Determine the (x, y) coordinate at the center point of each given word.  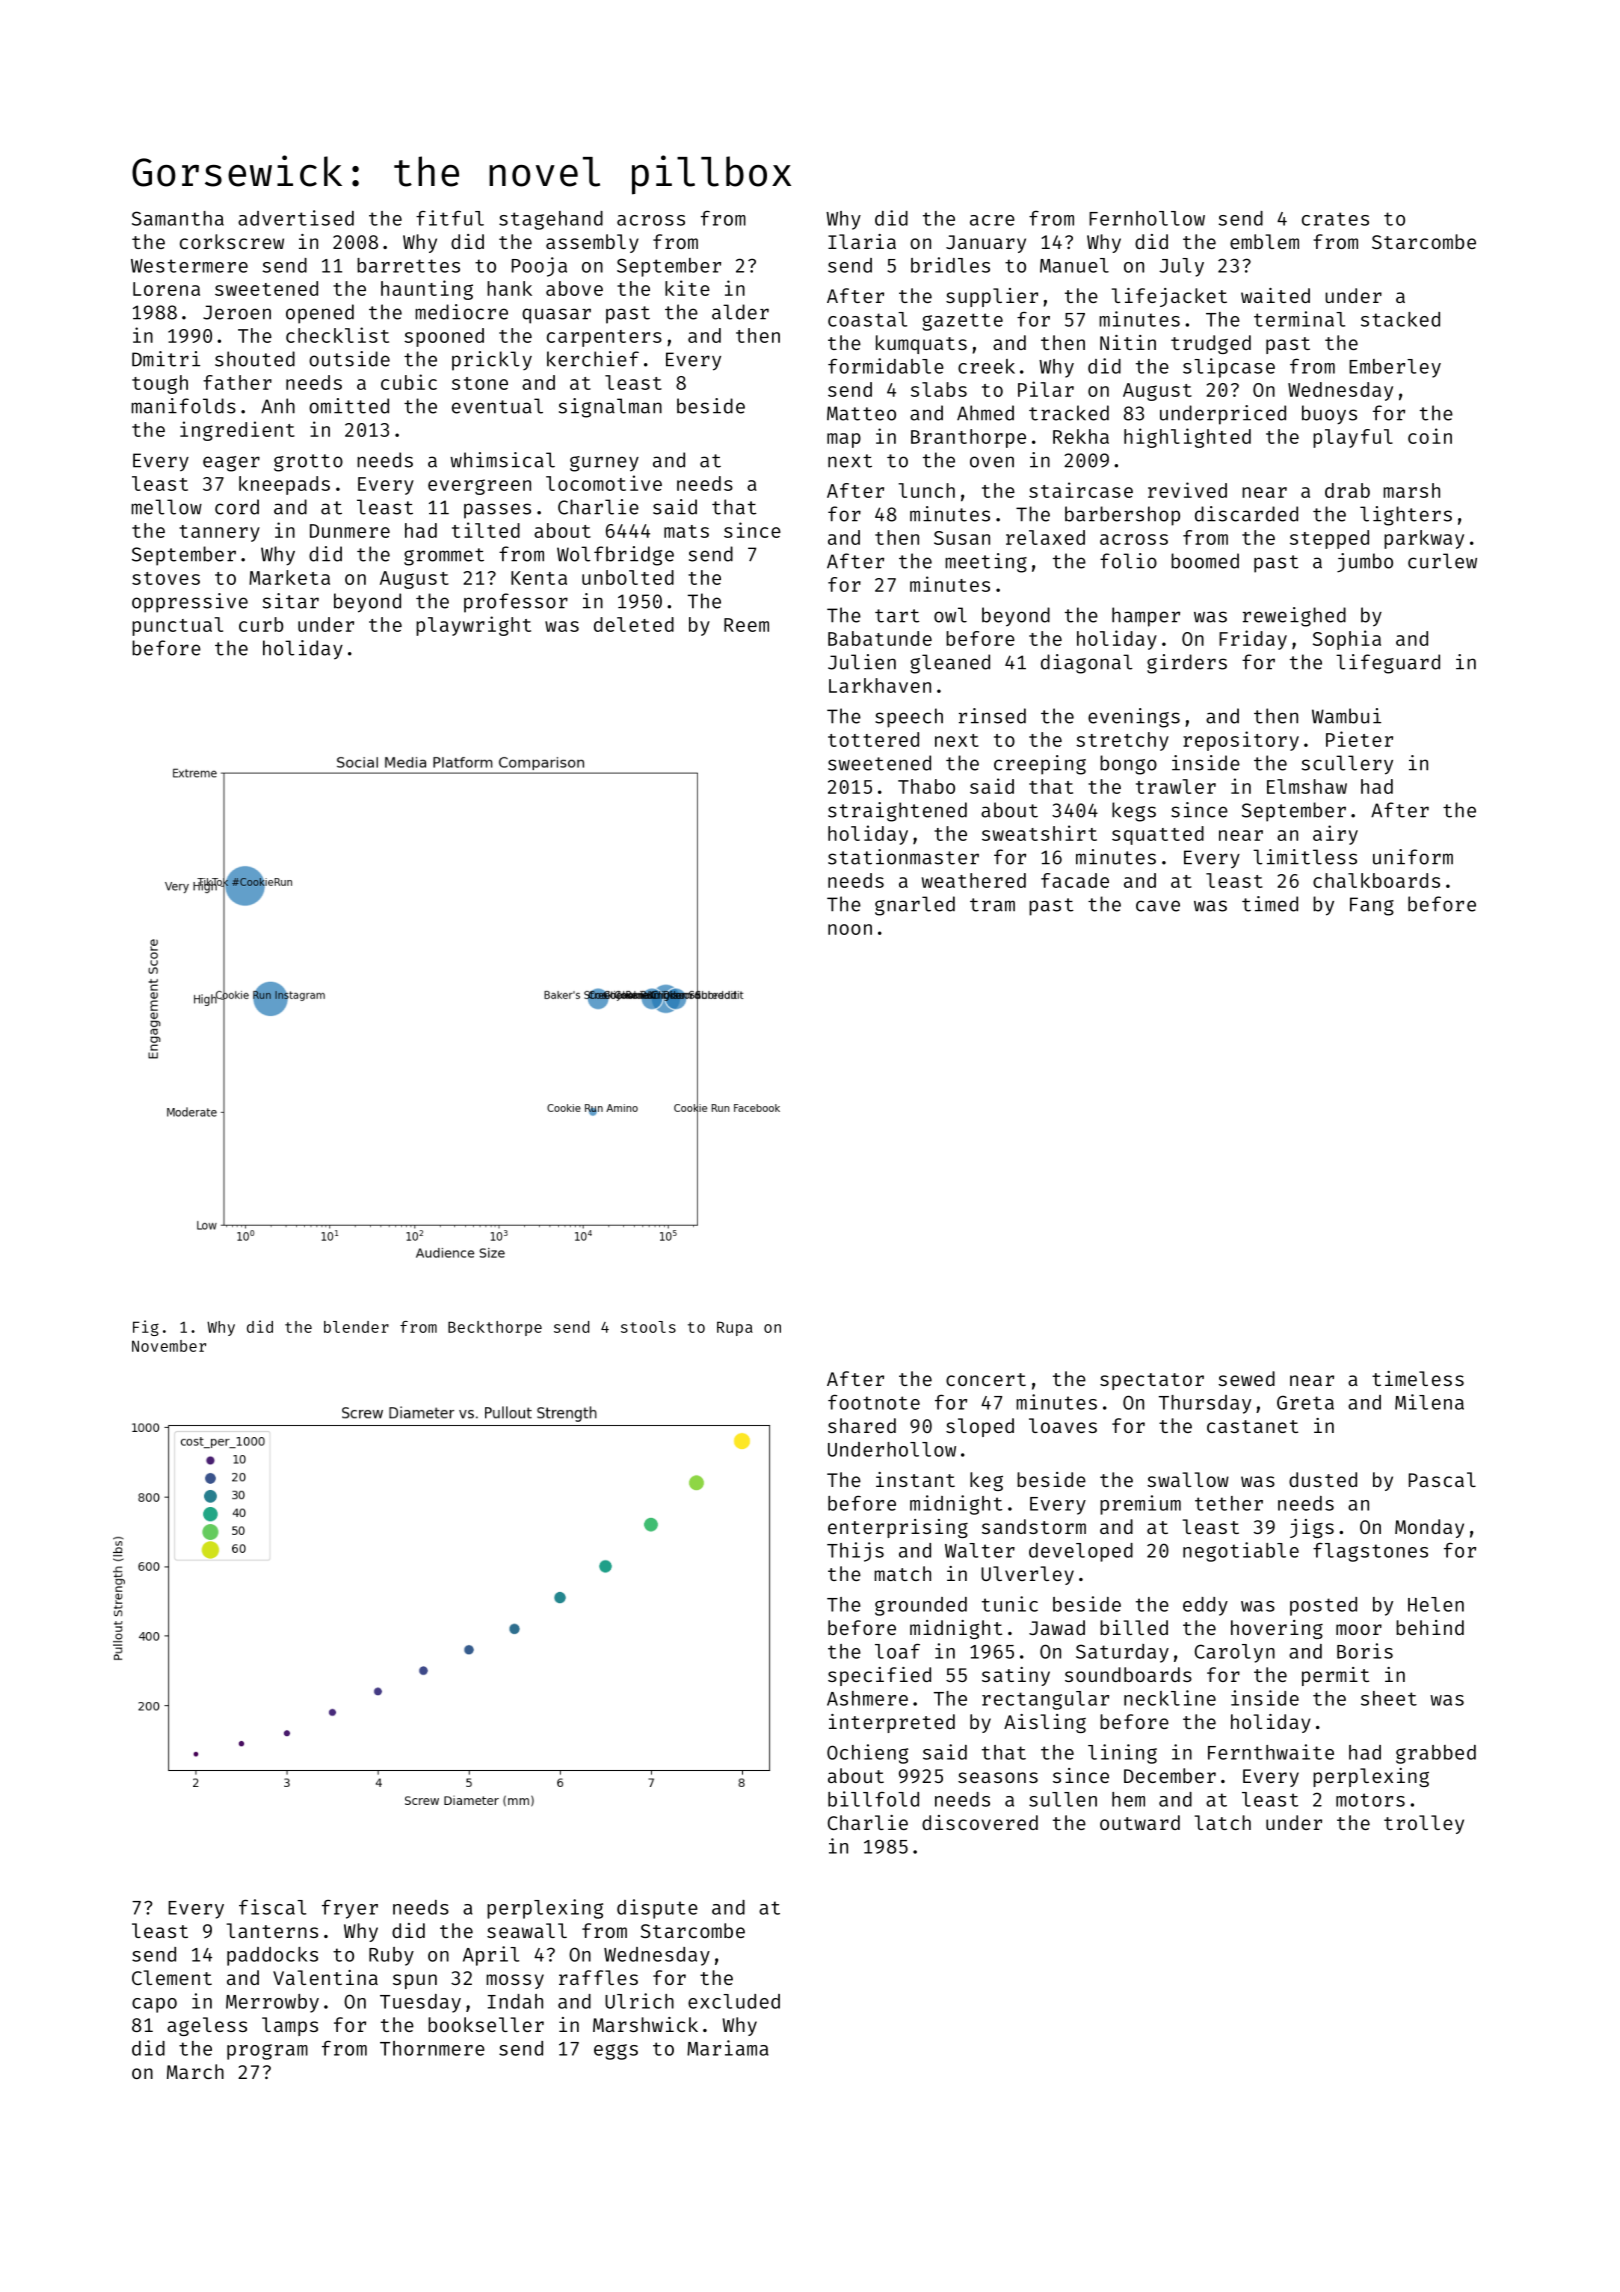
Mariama (728, 2048)
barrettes (408, 265)
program (267, 2052)
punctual (177, 626)
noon (850, 929)
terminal (1299, 319)
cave (1158, 906)
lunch (926, 490)
